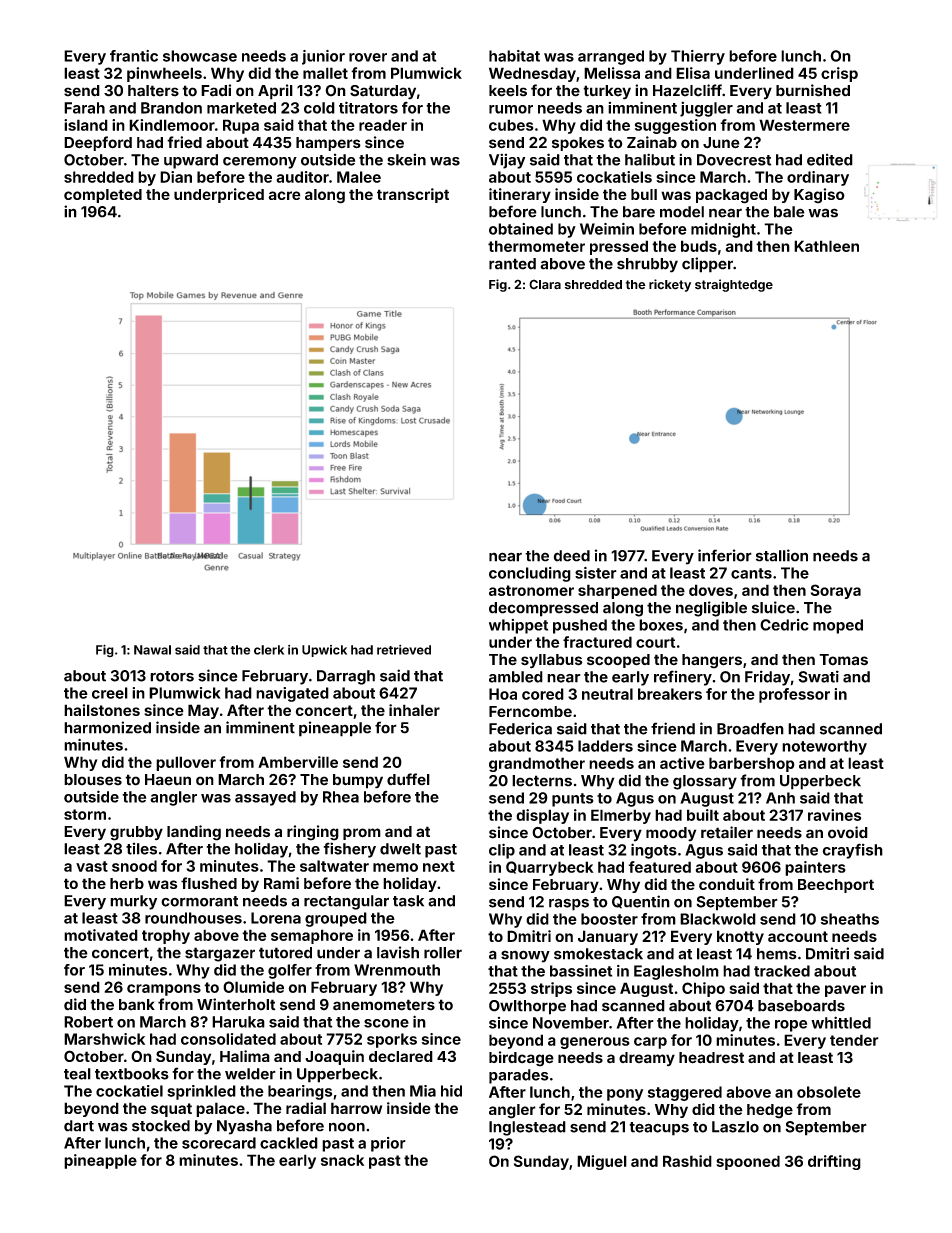 The height and width of the screenshot is (1233, 952). I want to click on rover, so click(368, 57).
